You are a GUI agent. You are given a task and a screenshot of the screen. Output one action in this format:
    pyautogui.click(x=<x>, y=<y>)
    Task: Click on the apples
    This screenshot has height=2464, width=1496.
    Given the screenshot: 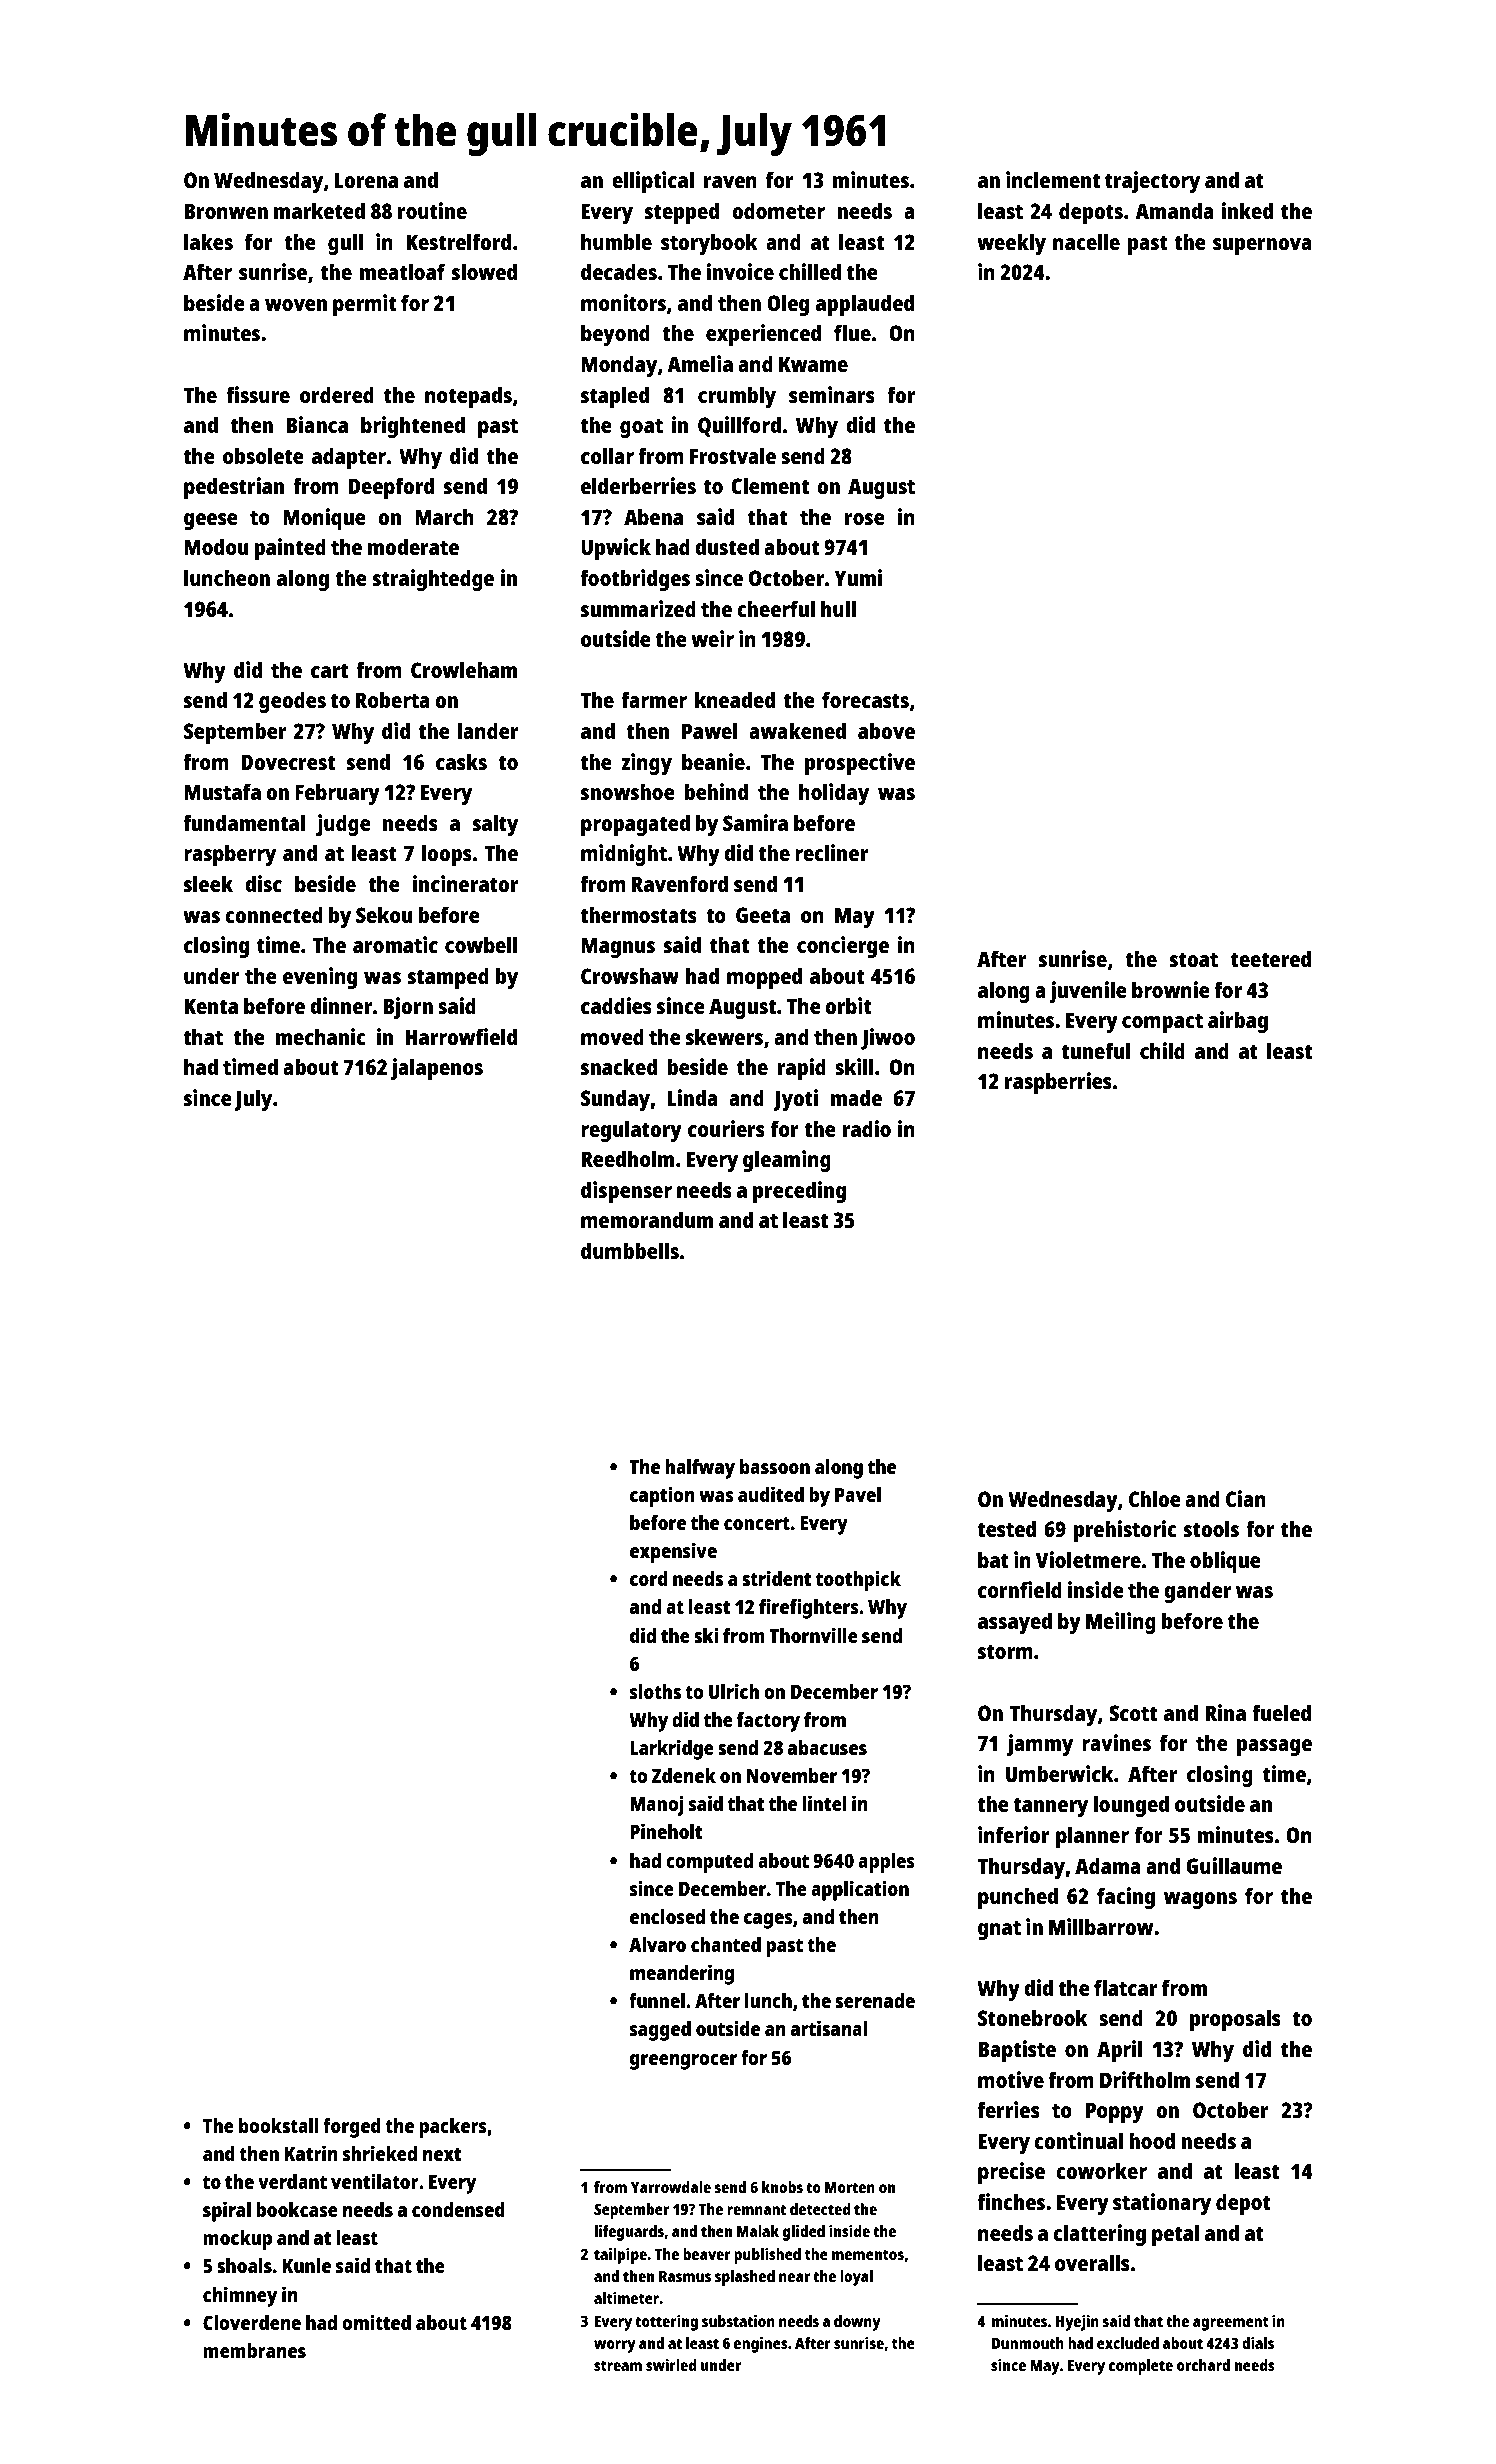 What is the action you would take?
    pyautogui.click(x=886, y=1863)
